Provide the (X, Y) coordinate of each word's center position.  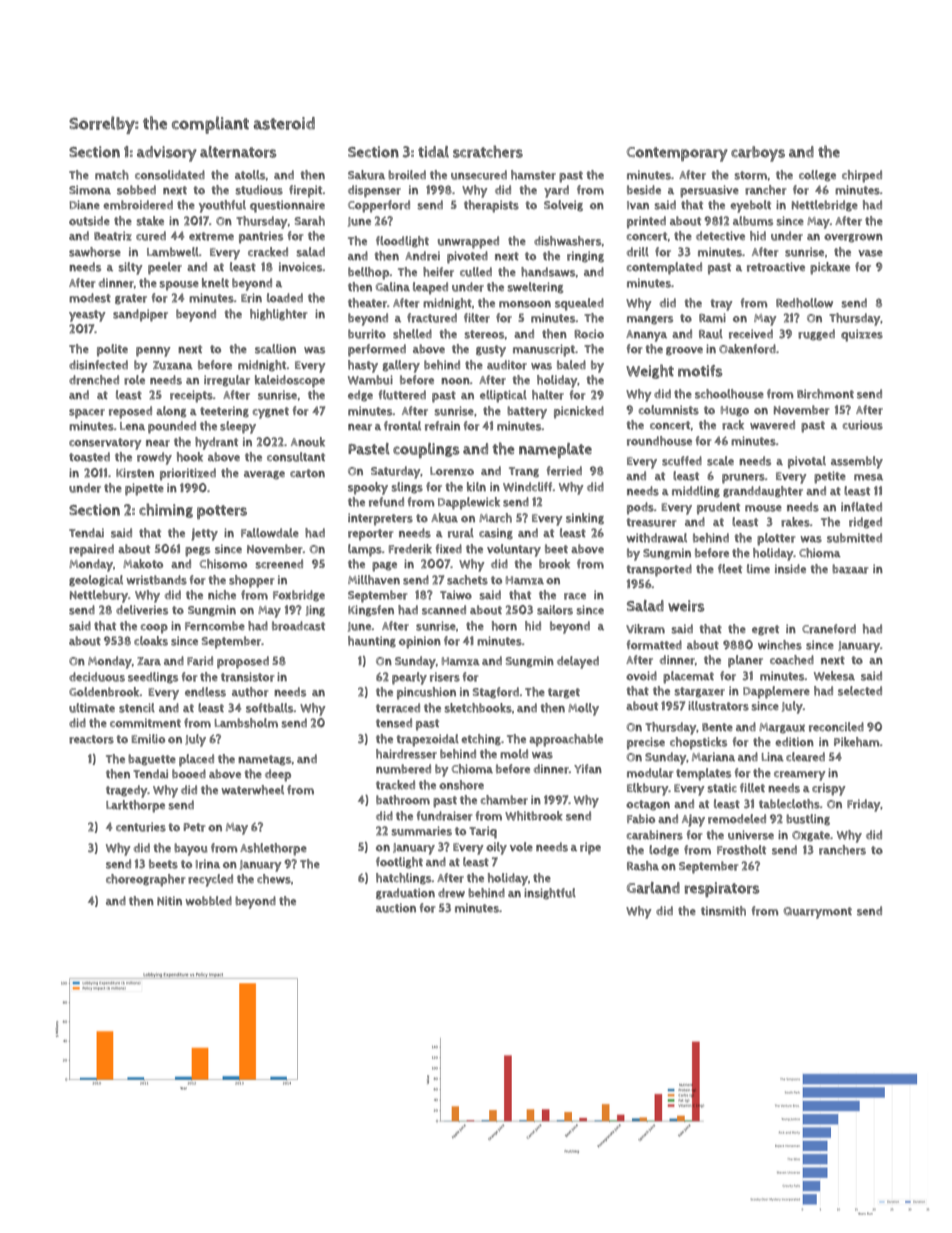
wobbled (208, 901)
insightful (550, 894)
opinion (420, 642)
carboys (758, 154)
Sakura (366, 175)
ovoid (641, 676)
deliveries (142, 610)
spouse (179, 286)
